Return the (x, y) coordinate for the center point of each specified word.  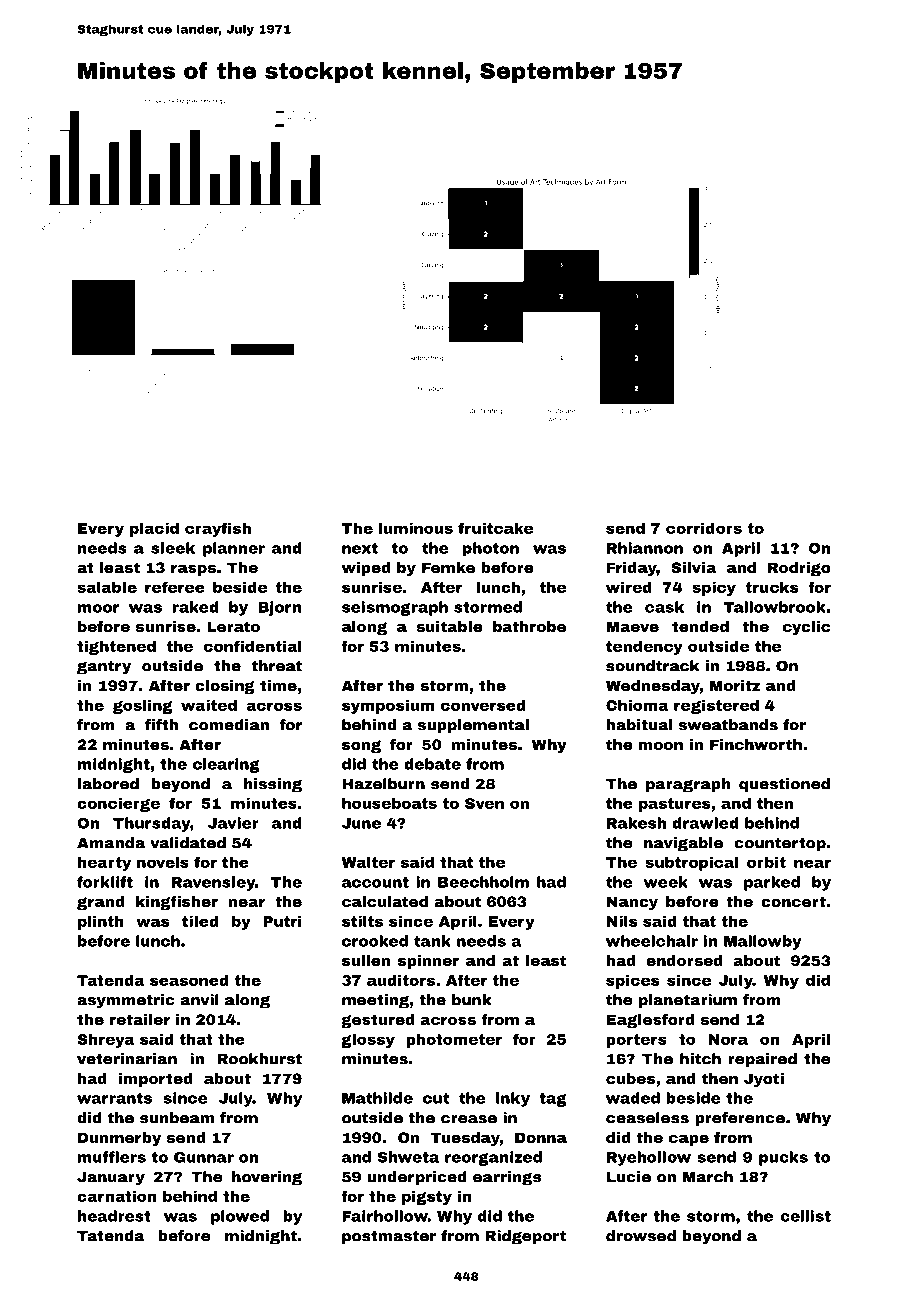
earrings (507, 1178)
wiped (366, 569)
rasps (193, 570)
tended (700, 626)
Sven (484, 803)
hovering (267, 1178)
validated (188, 843)
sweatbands (728, 725)
